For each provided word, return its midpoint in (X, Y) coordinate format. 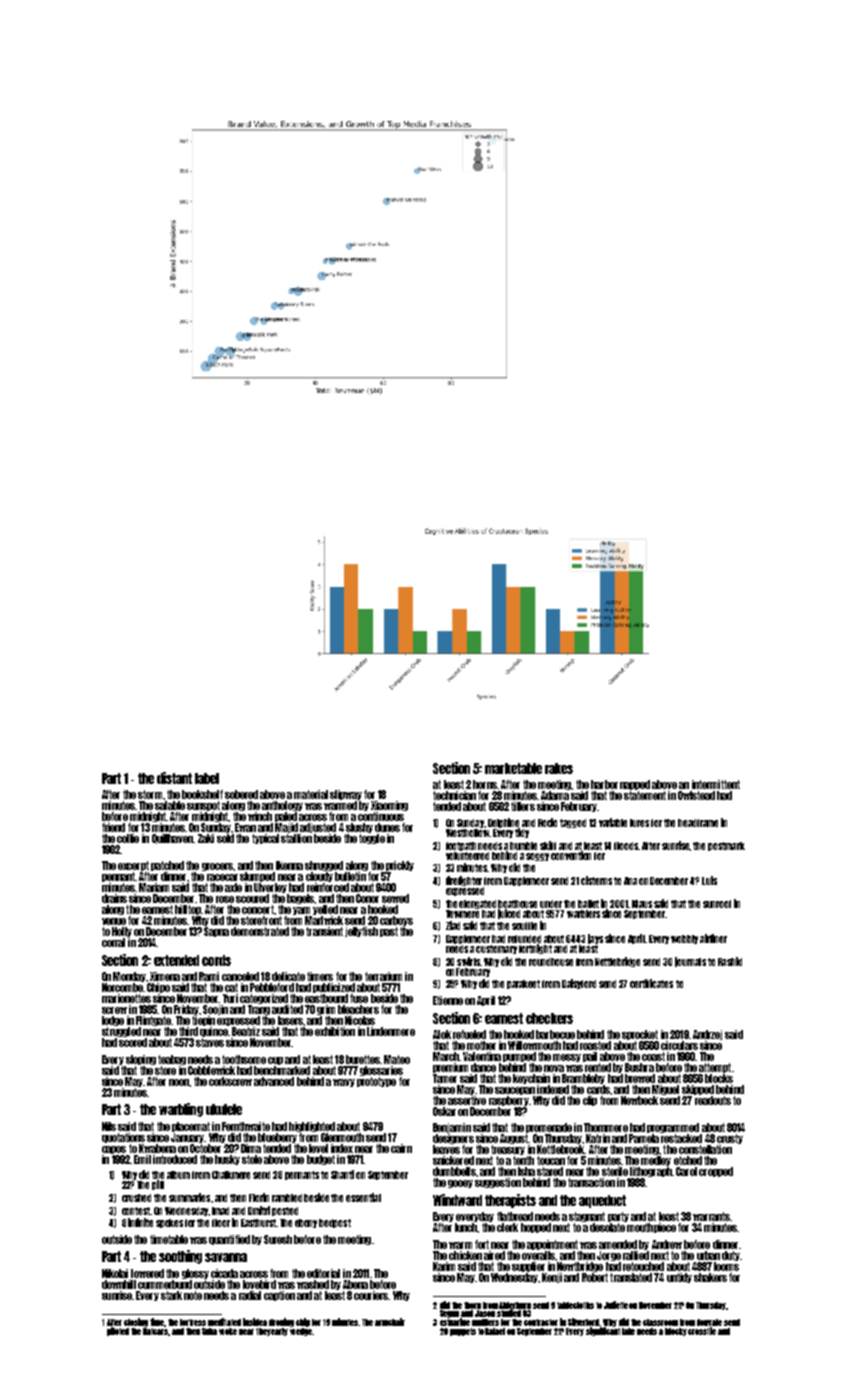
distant (174, 778)
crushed (136, 1198)
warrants (711, 1216)
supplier (528, 1267)
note (193, 1295)
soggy (537, 857)
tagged (573, 823)
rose (225, 899)
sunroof (717, 904)
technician (454, 795)
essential (363, 1197)
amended (618, 1244)
